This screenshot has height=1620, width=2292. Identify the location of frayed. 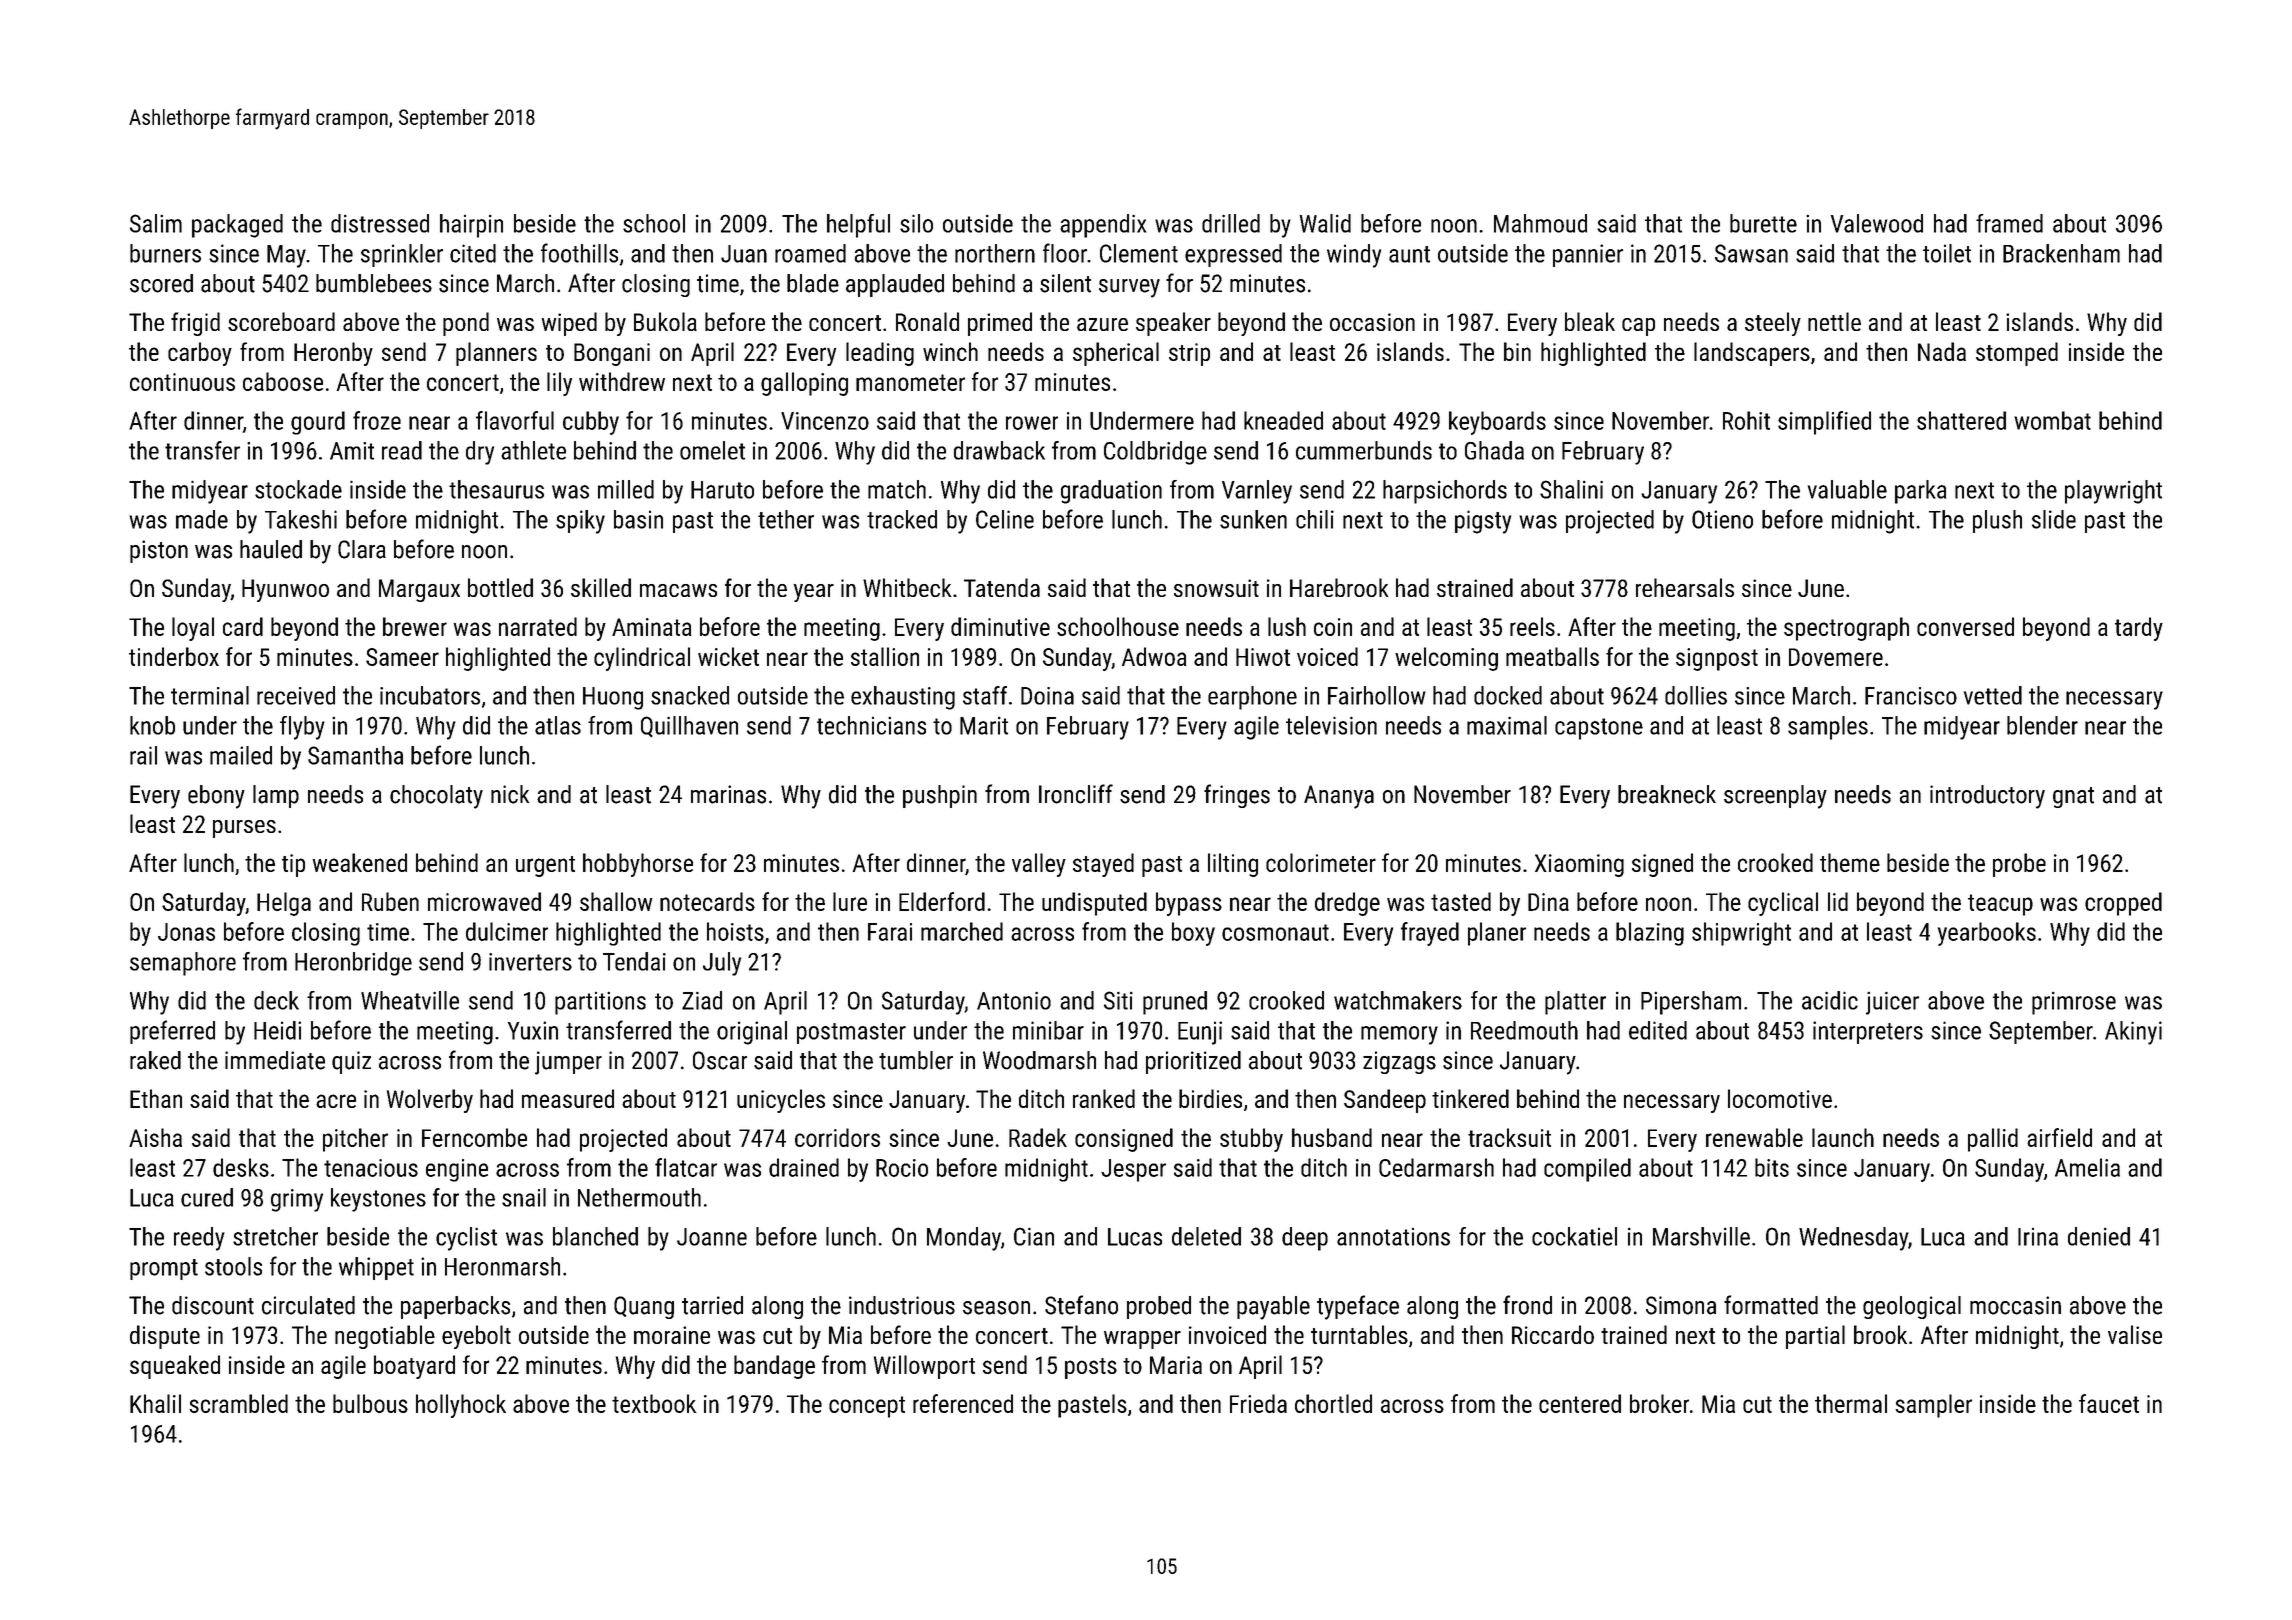
(1430, 934).
